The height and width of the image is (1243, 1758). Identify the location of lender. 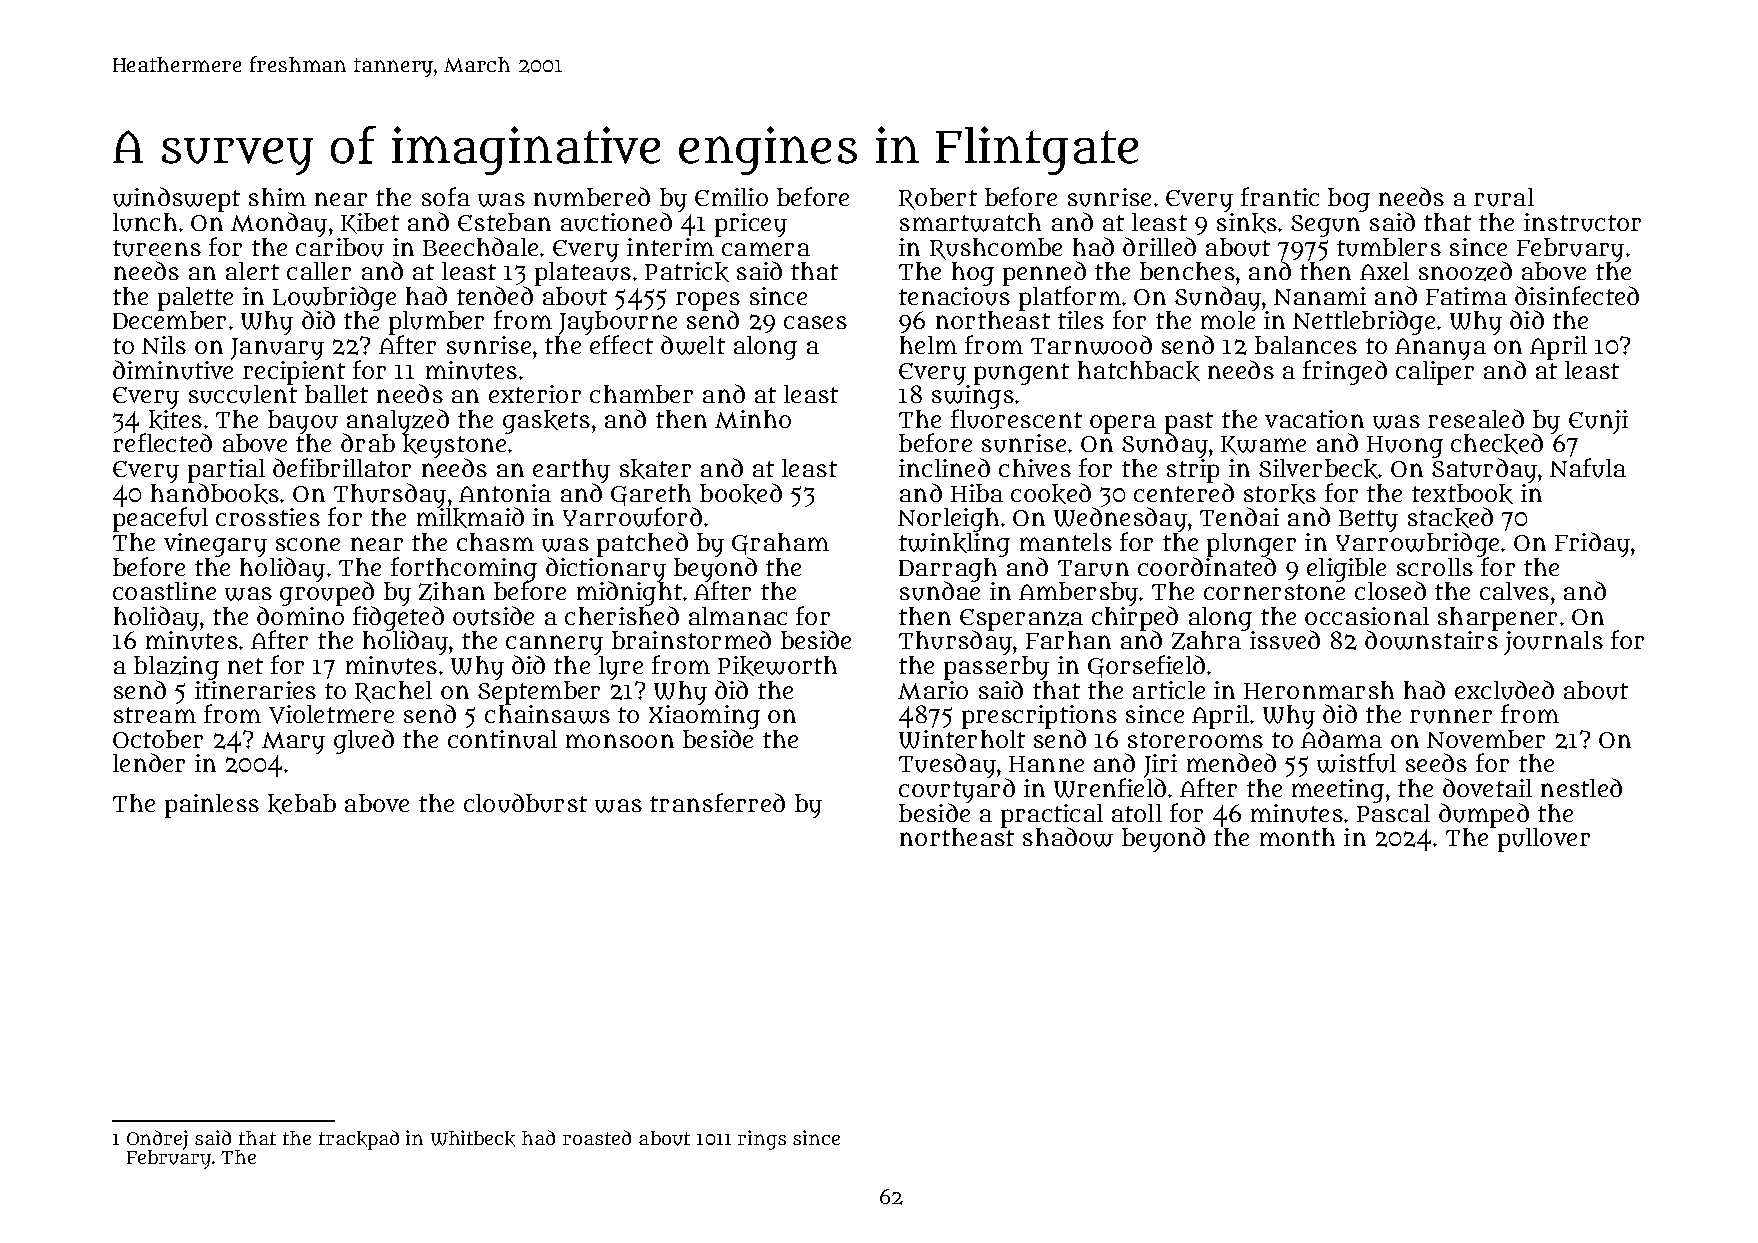
(149, 762).
